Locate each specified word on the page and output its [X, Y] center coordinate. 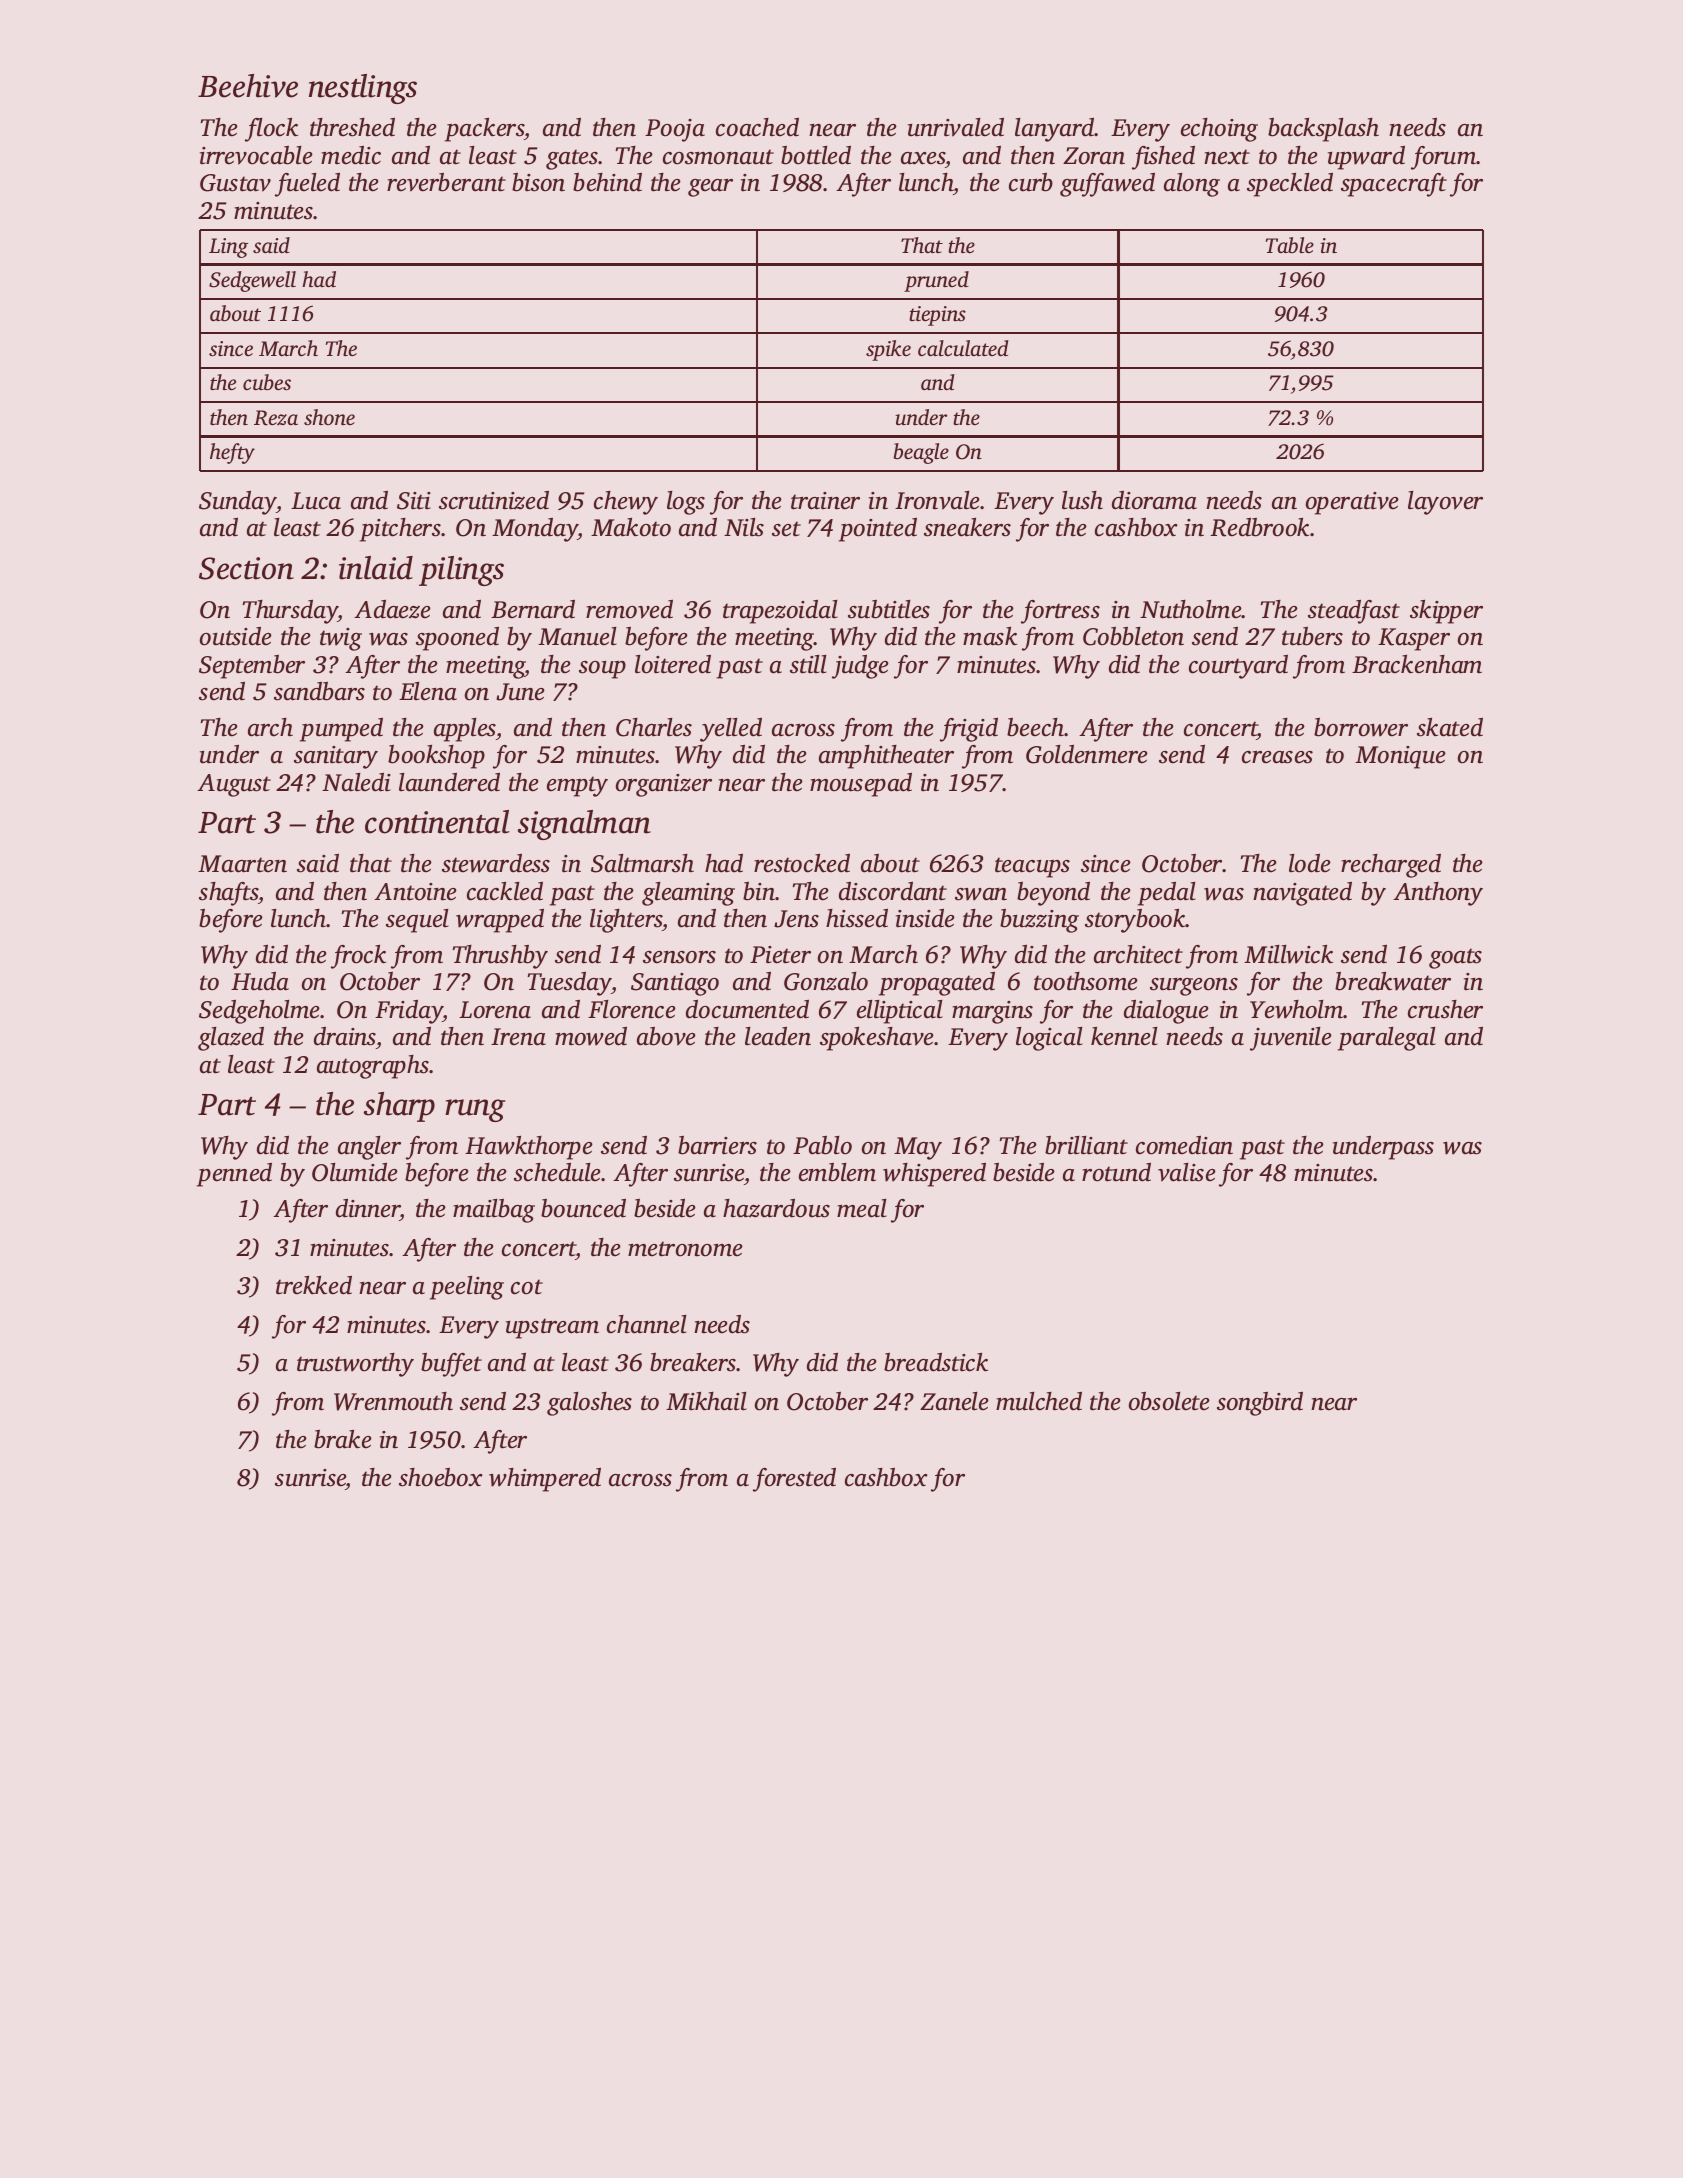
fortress [1060, 612]
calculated [963, 348]
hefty [232, 453]
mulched [1039, 1401]
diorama [1154, 500]
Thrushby [500, 957]
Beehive [248, 86]
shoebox [441, 1477]
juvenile [1291, 1039]
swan [981, 894]
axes [923, 158]
